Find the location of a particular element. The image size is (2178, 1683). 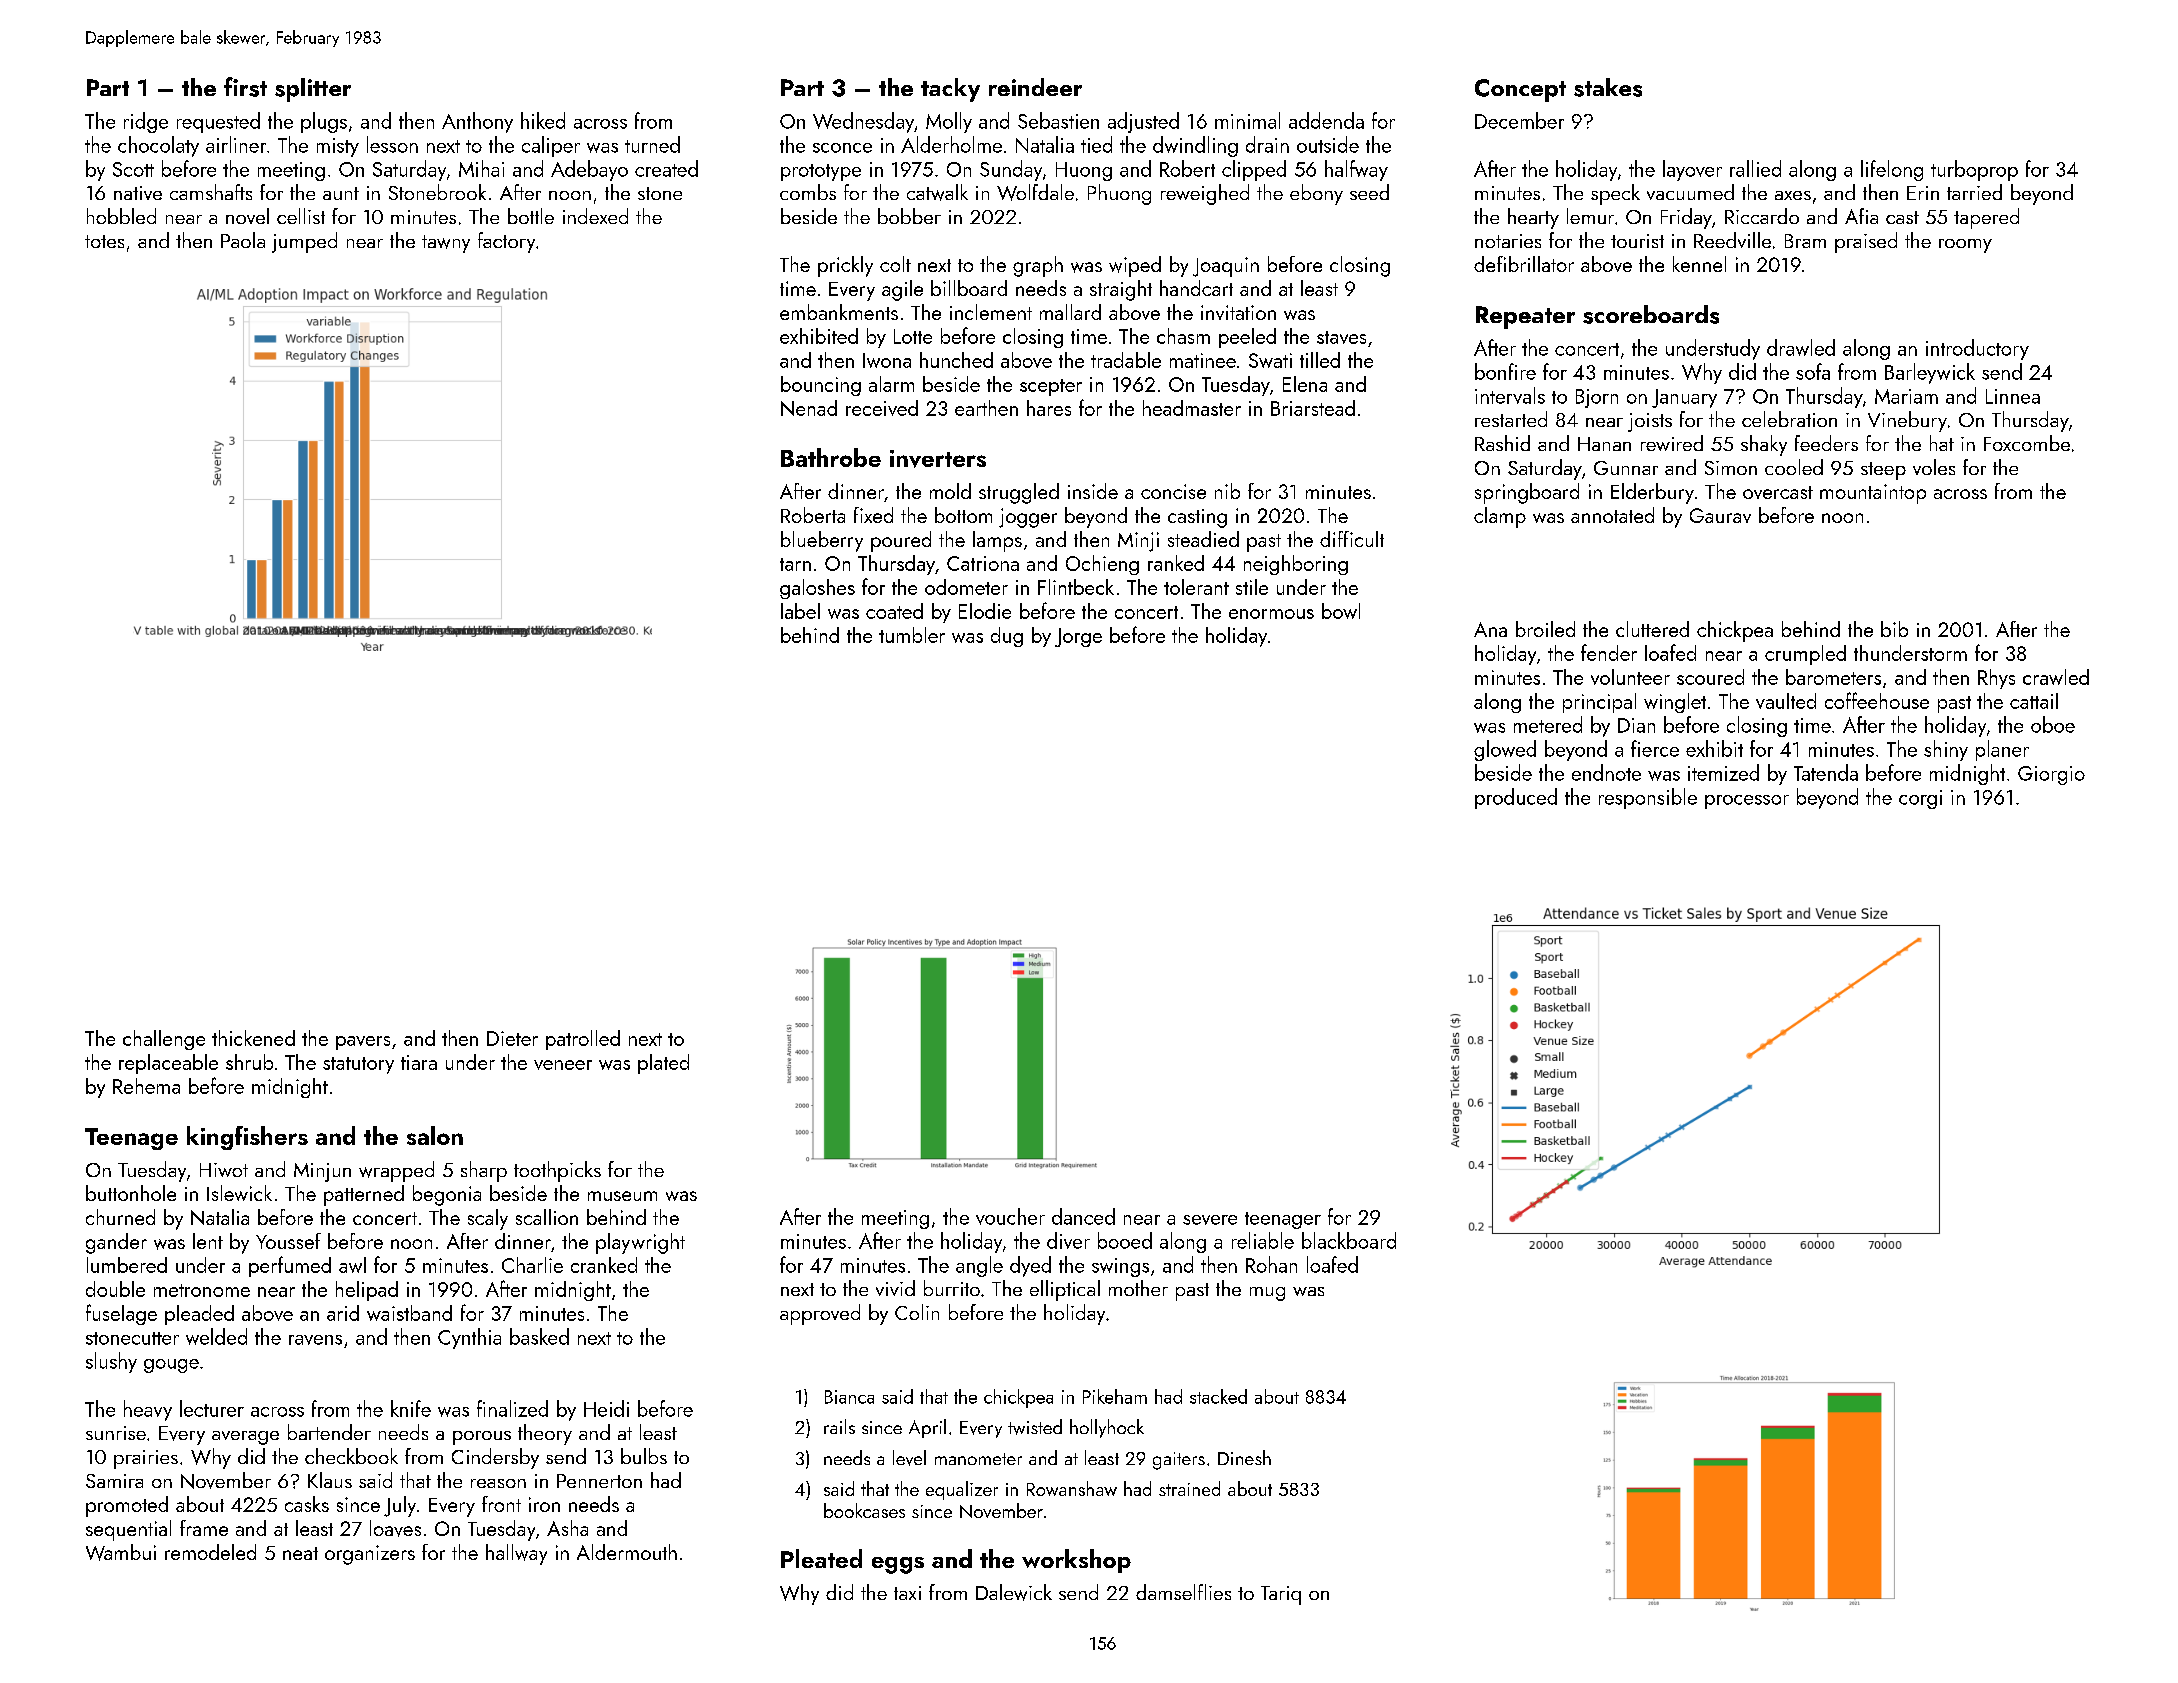

Rhys is located at coordinates (1996, 679).
